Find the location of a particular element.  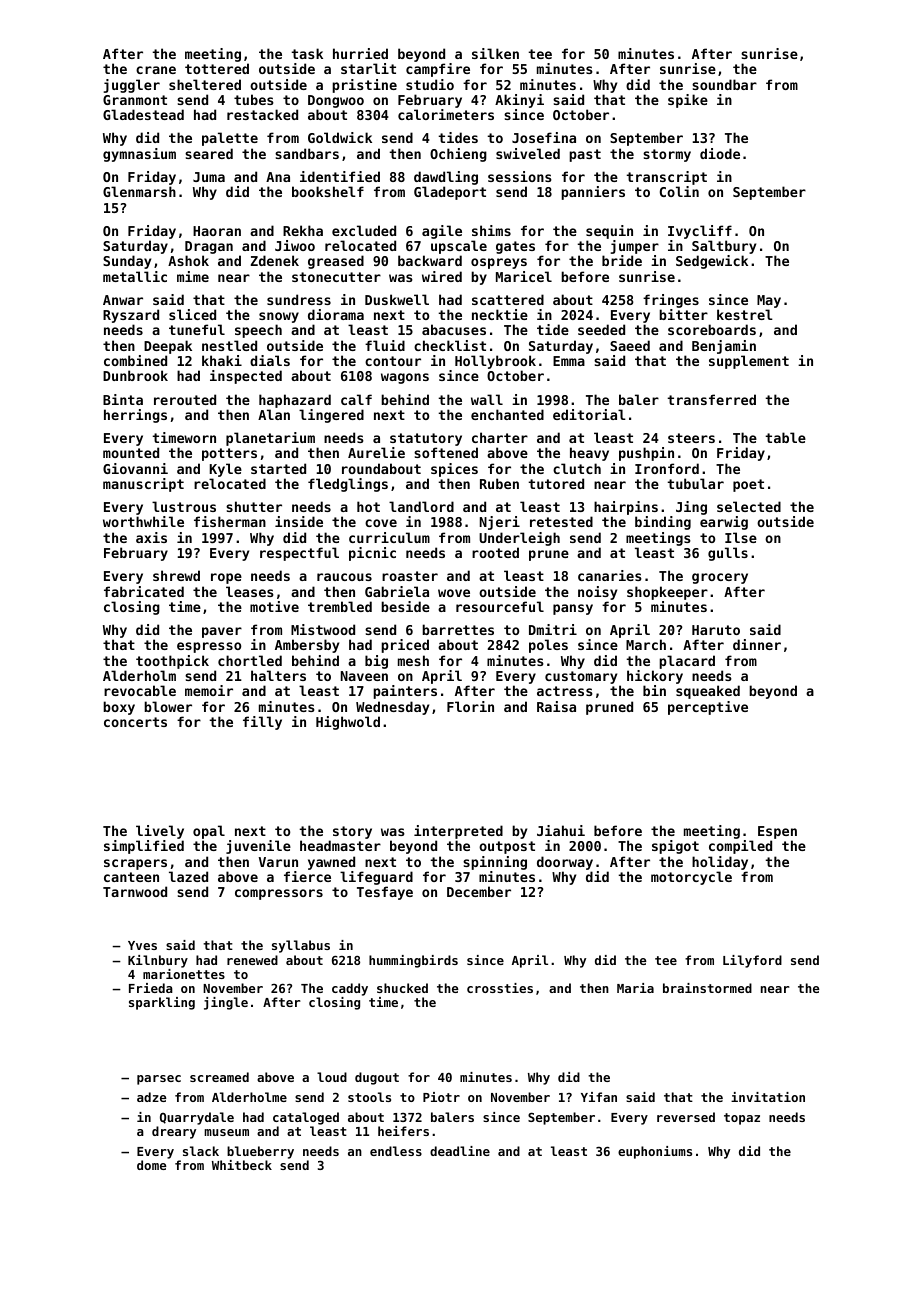

holiday is located at coordinates (720, 863).
